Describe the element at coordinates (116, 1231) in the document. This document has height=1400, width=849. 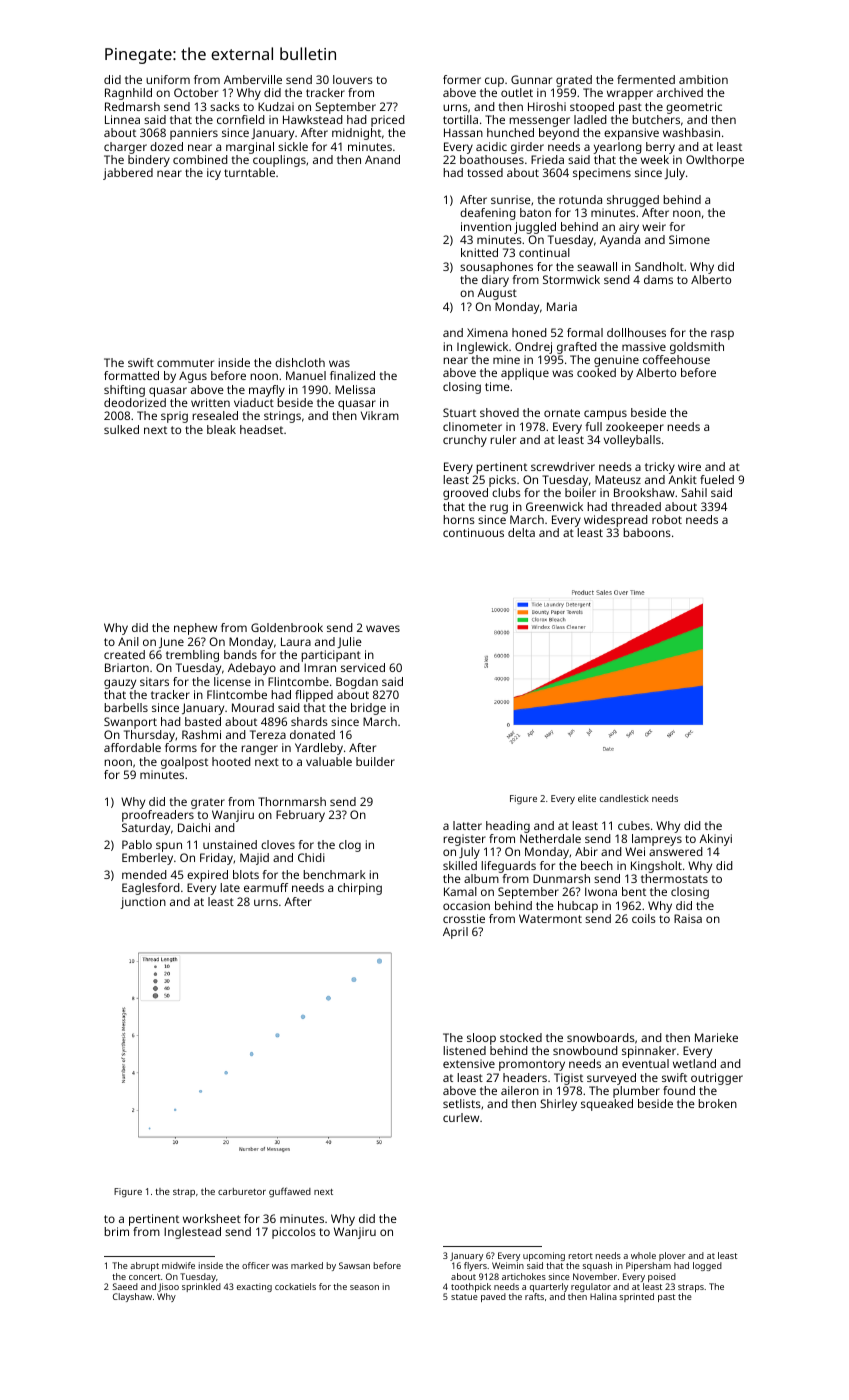
I see `brim` at that location.
